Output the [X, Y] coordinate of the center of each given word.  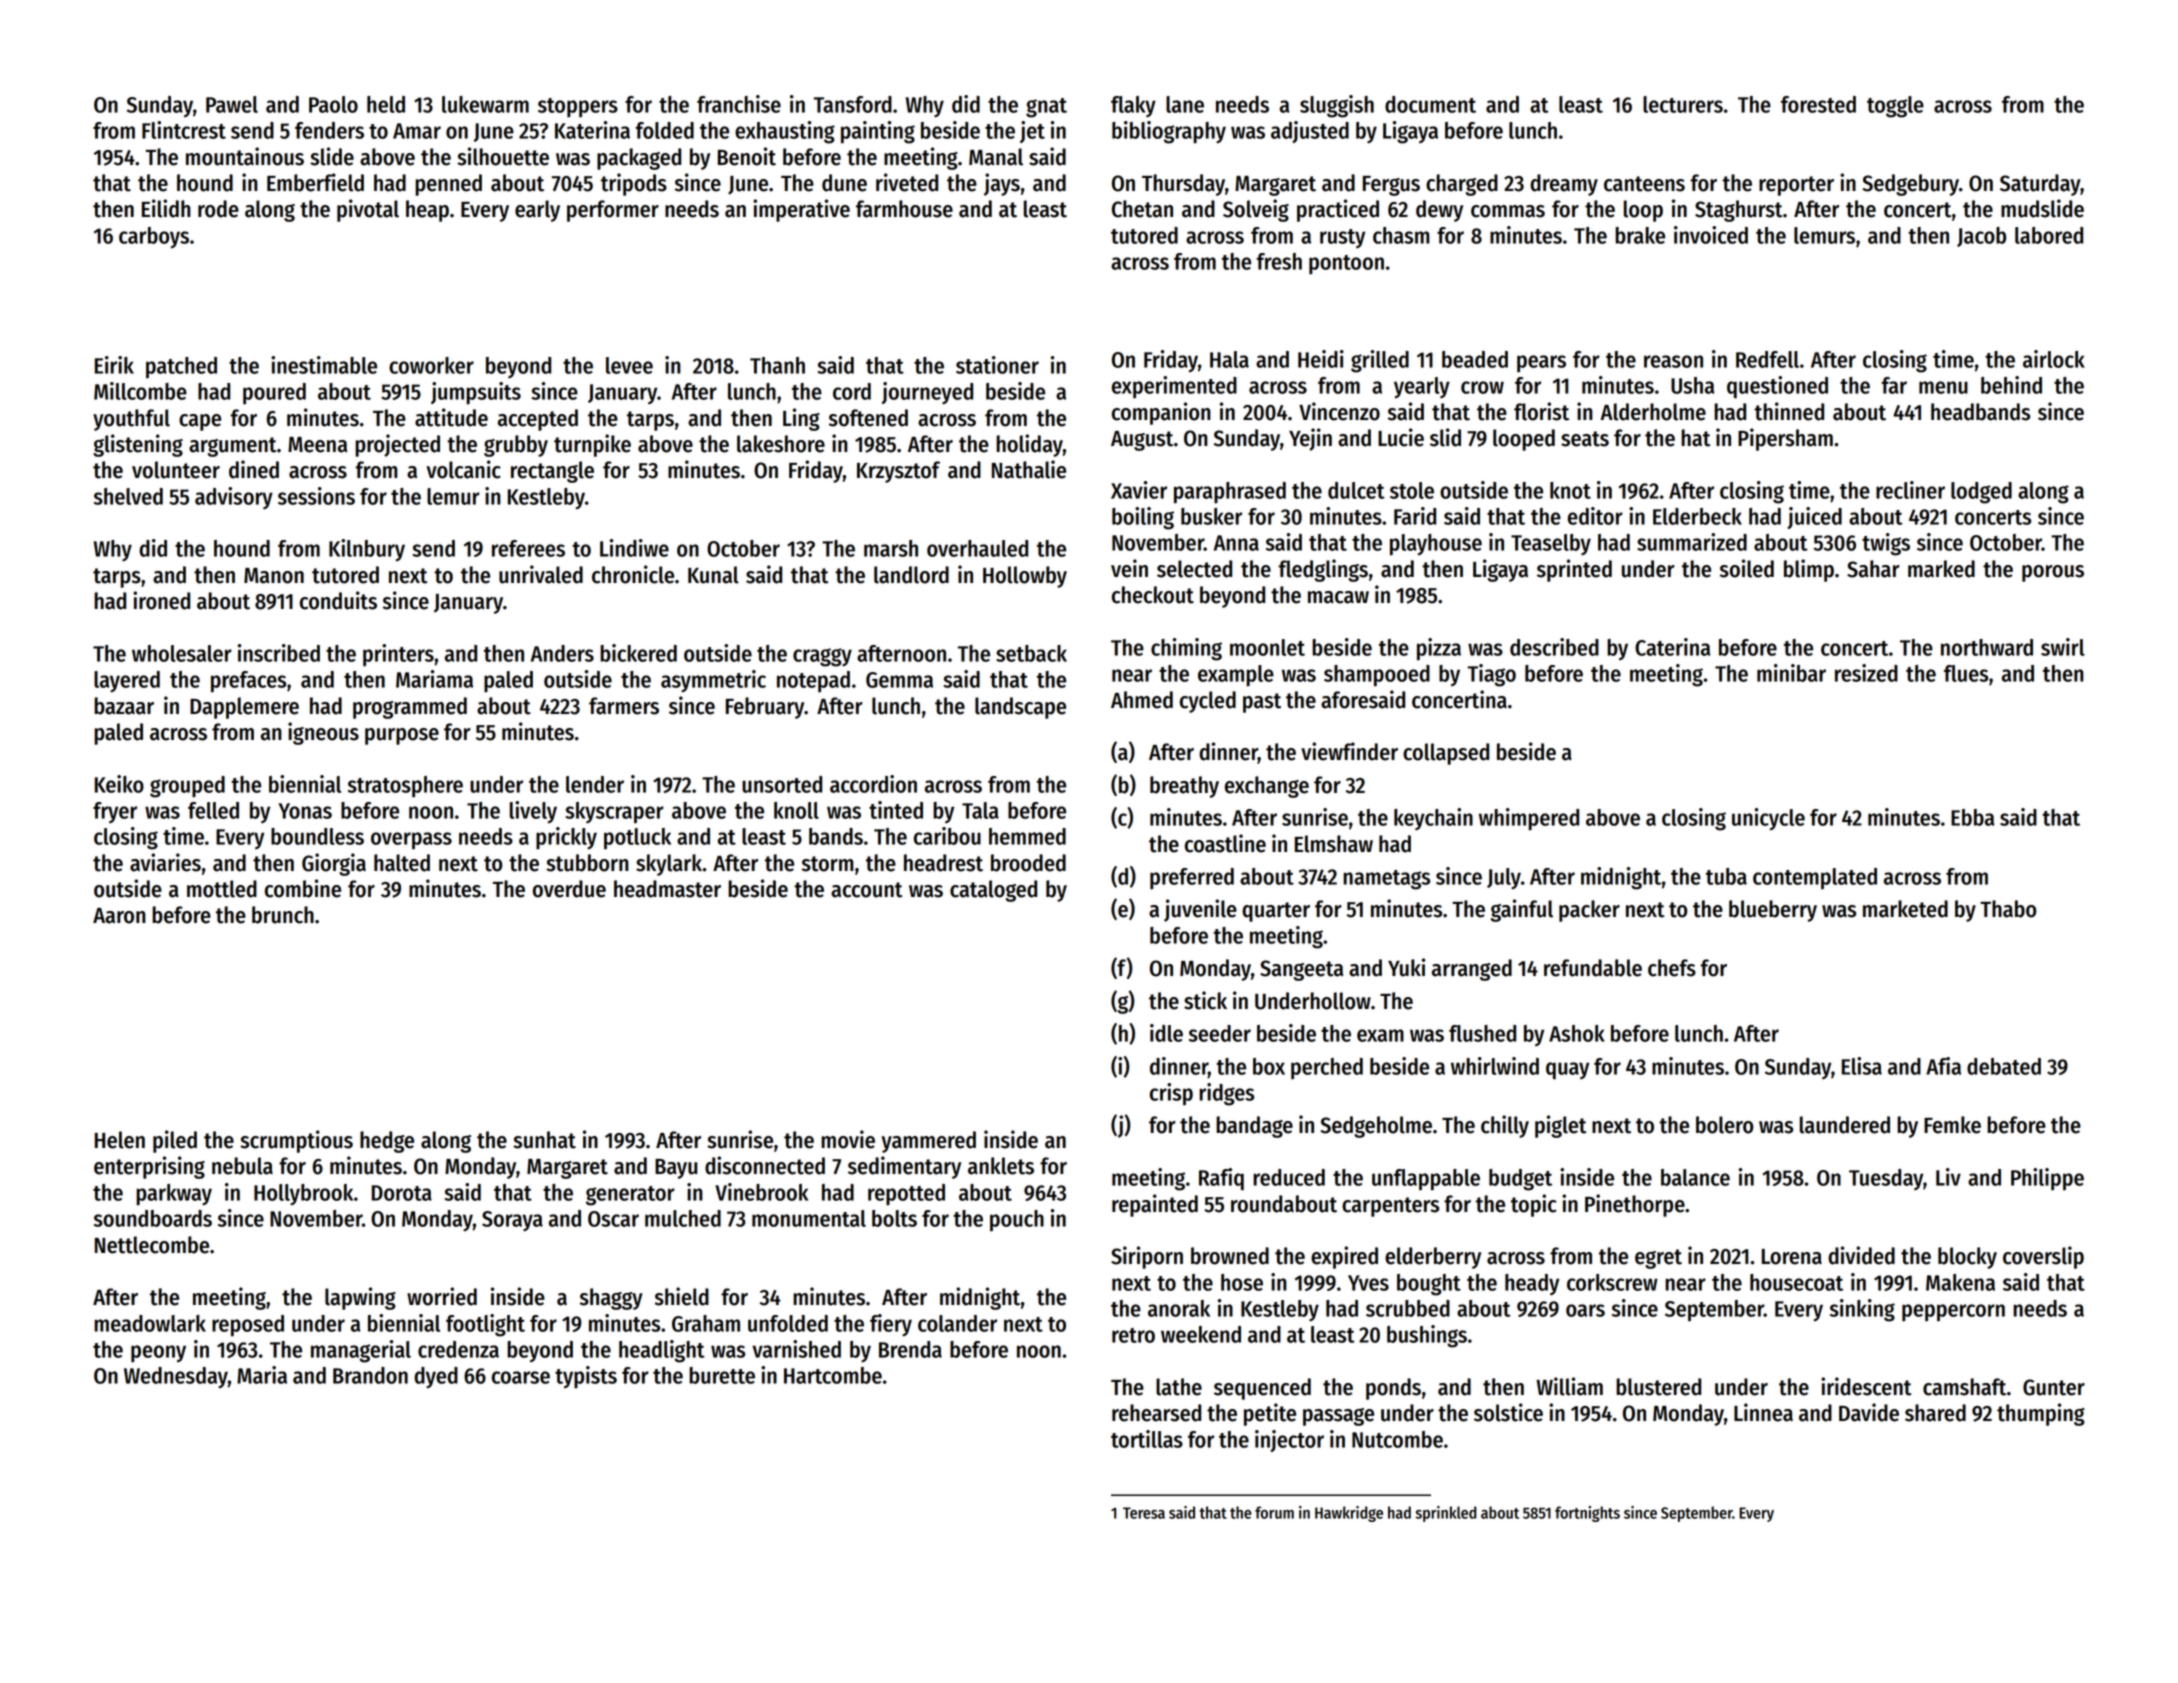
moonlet [1267, 647]
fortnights [1587, 1514]
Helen [120, 1140]
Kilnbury [367, 550]
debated [2004, 1066]
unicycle [1768, 819]
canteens [1644, 184]
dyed [436, 1378]
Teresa [1144, 1513]
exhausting [785, 132]
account [867, 890]
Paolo [333, 104]
